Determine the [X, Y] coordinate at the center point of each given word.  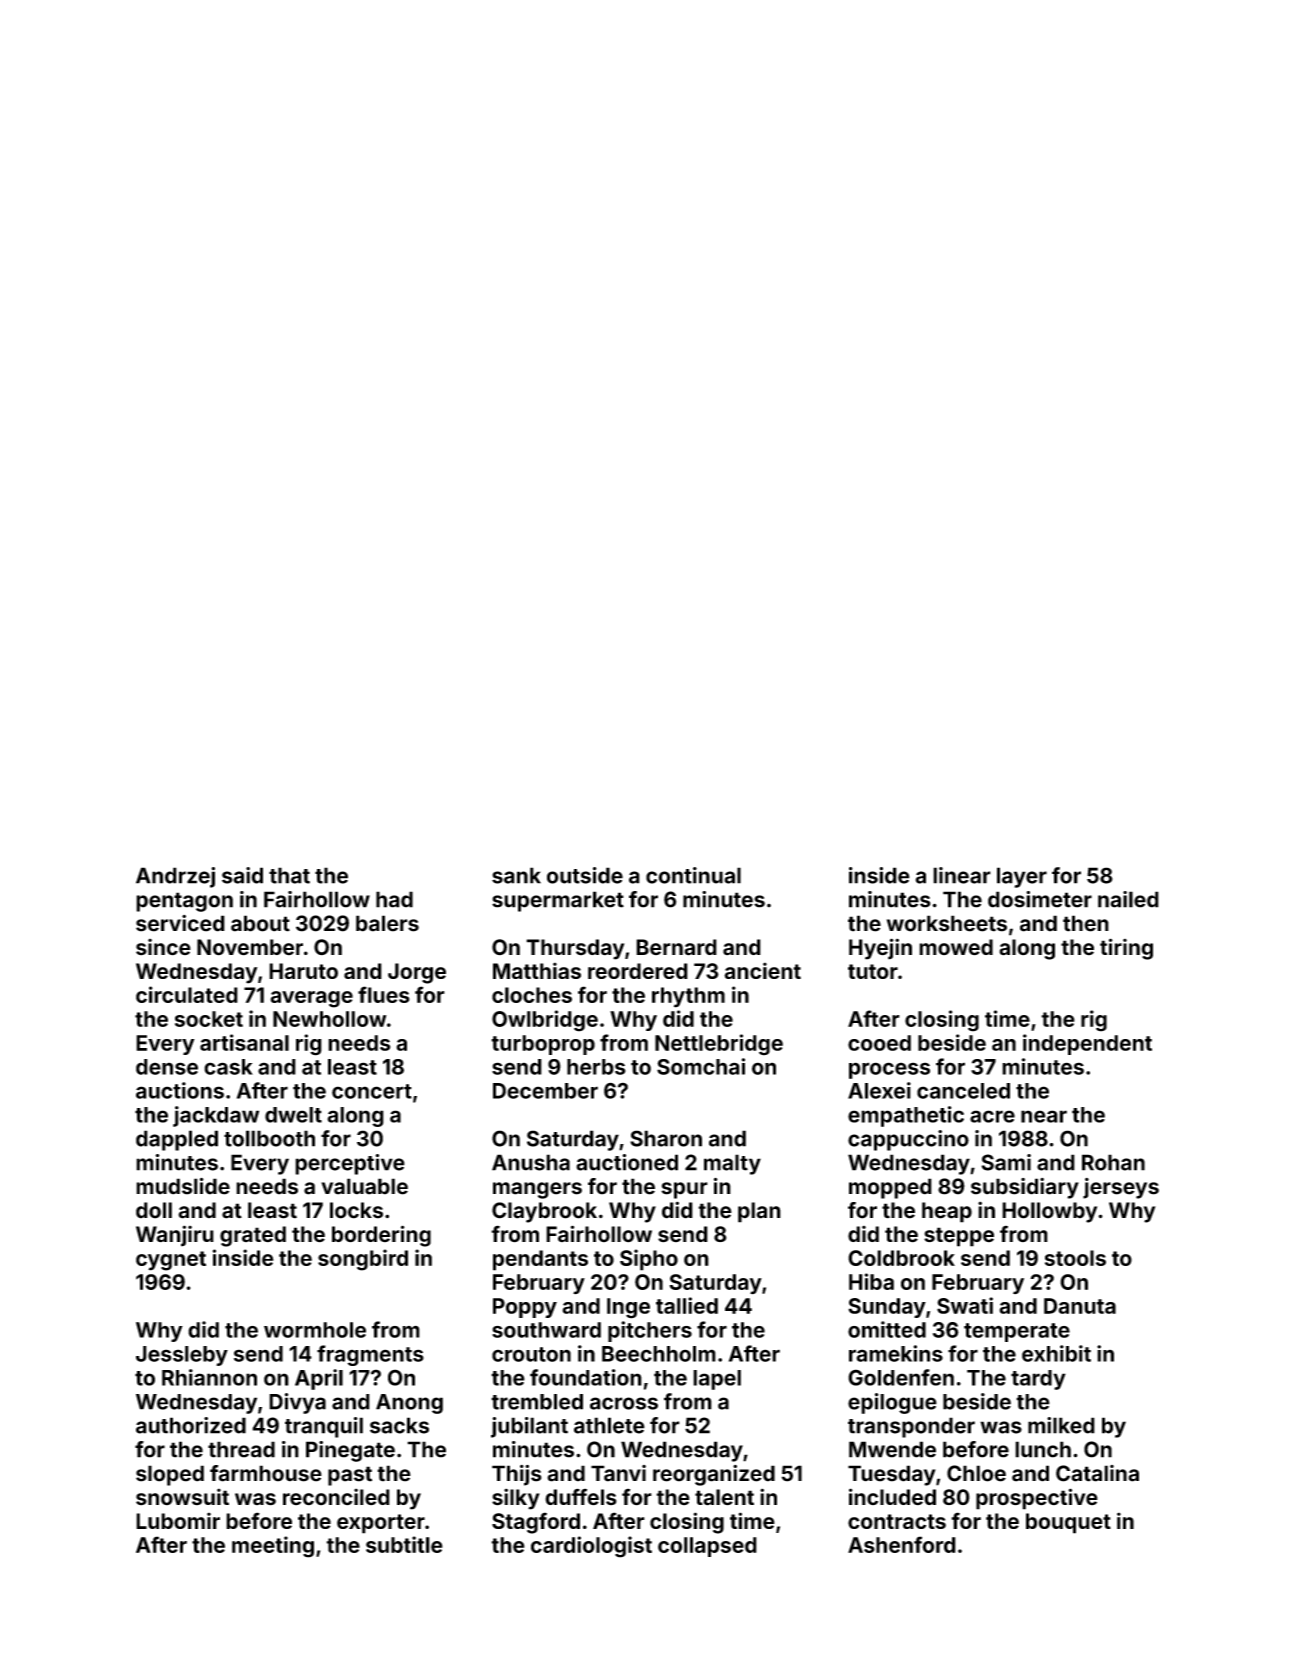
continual [693, 875]
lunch [1043, 1449]
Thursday [575, 949]
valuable [364, 1186]
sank [516, 875]
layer [1022, 877]
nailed [1128, 899]
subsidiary [1025, 1188]
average [311, 999]
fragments [370, 1355]
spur [684, 1190]
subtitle [404, 1544]
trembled [537, 1402]
